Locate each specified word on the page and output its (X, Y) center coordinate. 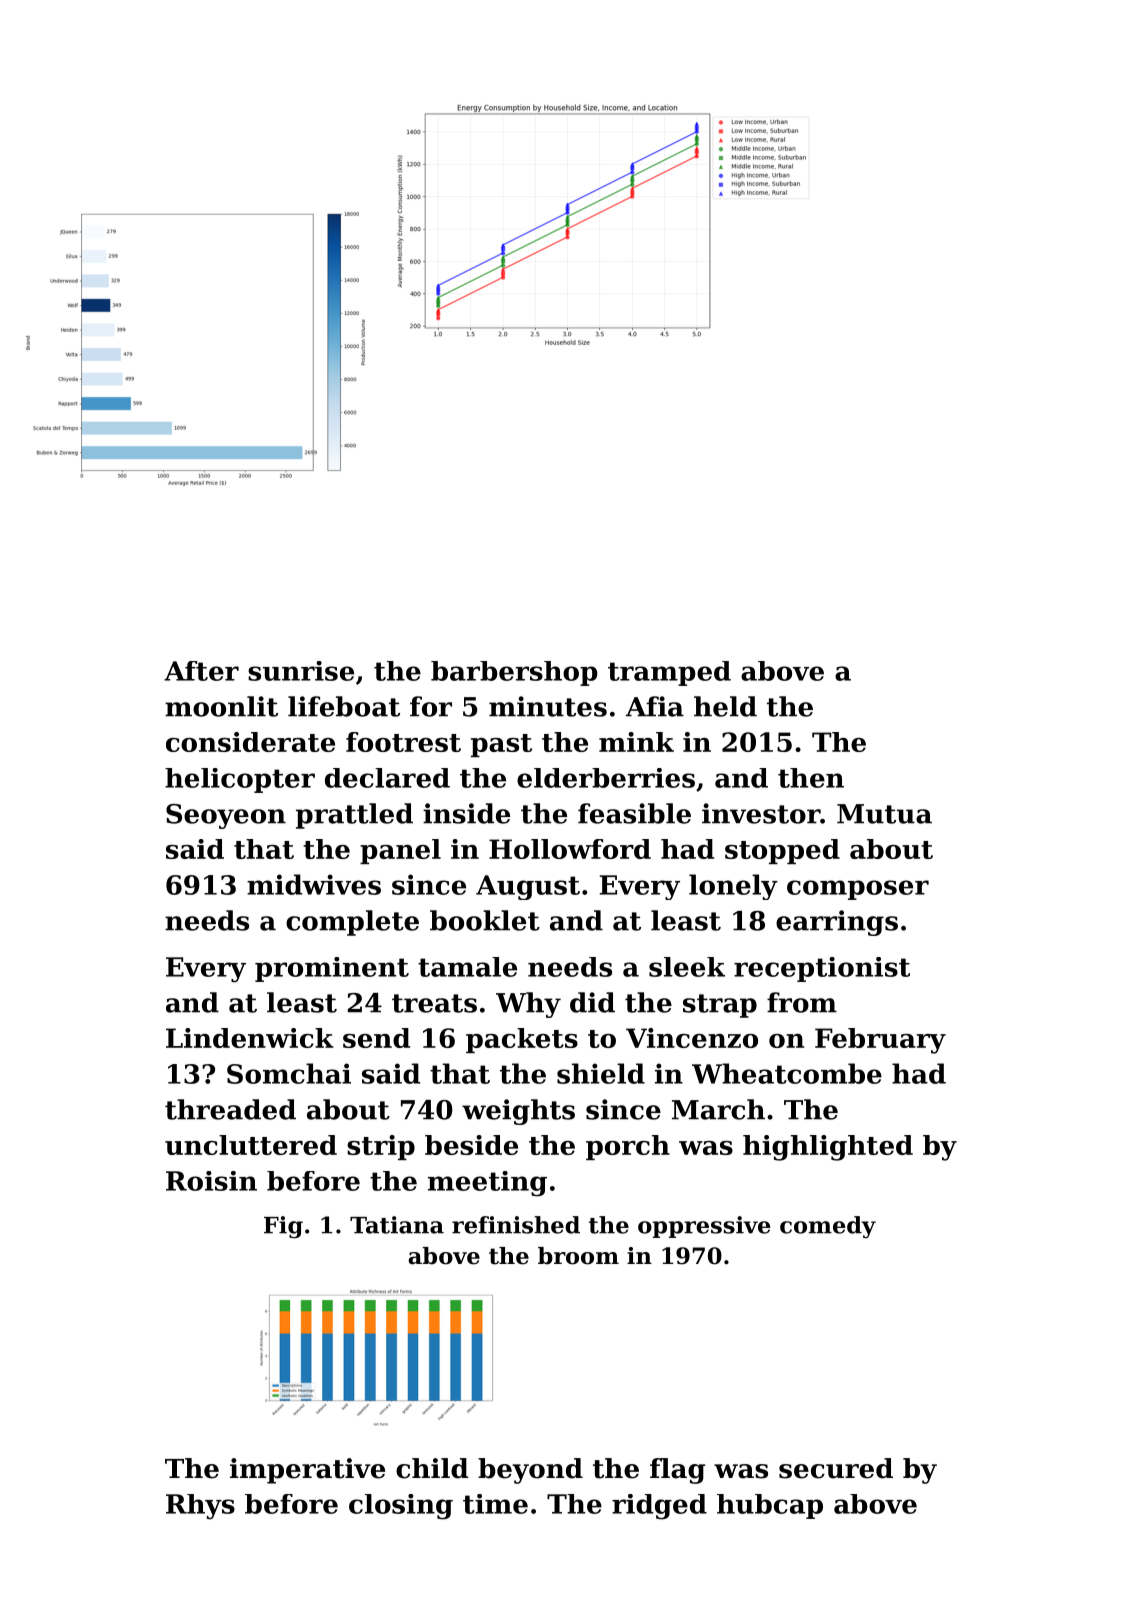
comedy (828, 1227)
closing (401, 1507)
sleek (687, 967)
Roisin (211, 1181)
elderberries (606, 778)
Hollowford (570, 849)
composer (858, 890)
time (495, 1504)
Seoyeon (226, 816)
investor (761, 813)
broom (578, 1256)
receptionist (822, 969)
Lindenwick (250, 1038)
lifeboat (344, 706)
